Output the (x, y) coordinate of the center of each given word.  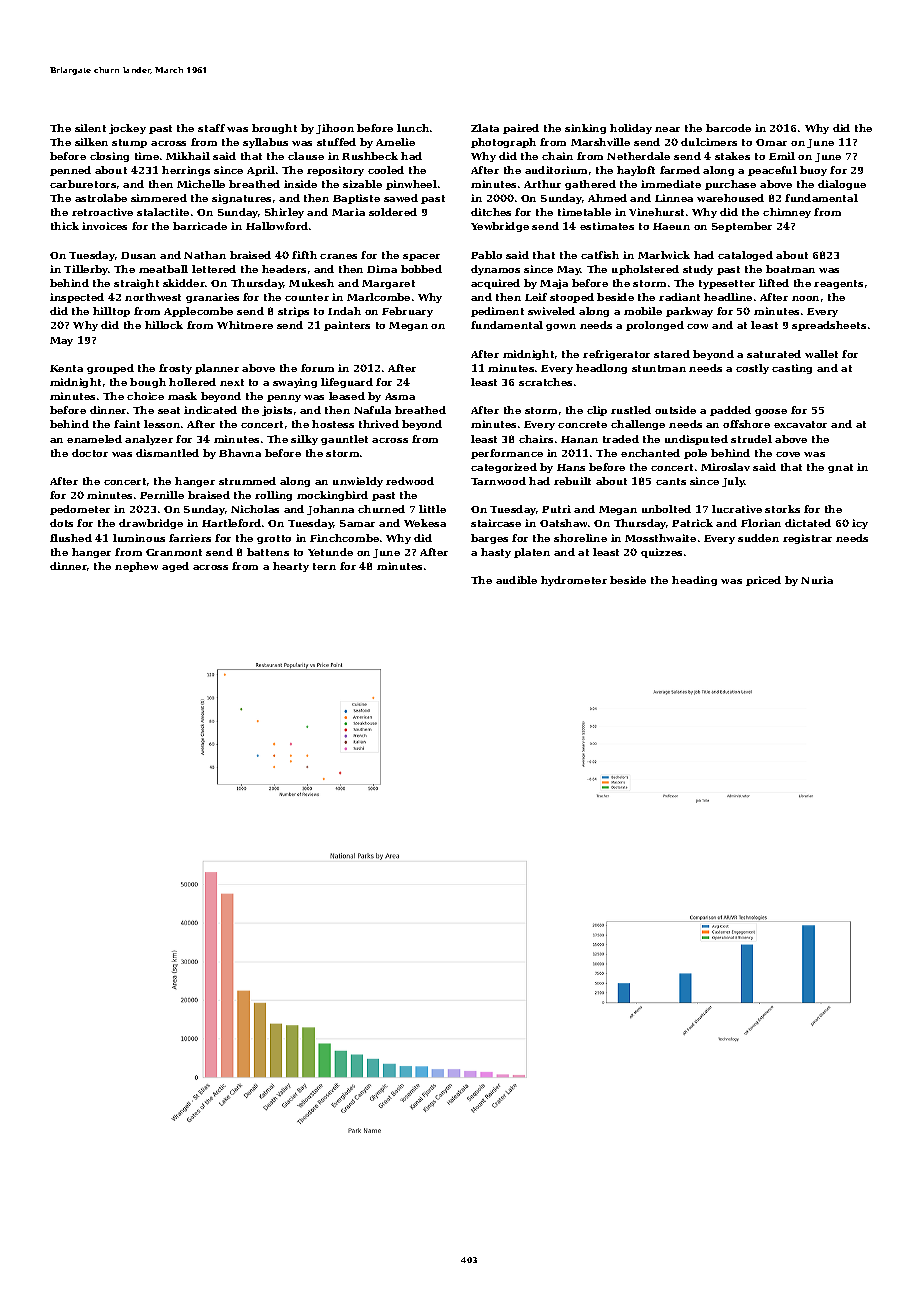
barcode (728, 128)
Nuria (817, 580)
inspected (77, 298)
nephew (136, 567)
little (432, 509)
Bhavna (240, 453)
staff (211, 128)
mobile (643, 311)
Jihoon (335, 129)
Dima (382, 269)
